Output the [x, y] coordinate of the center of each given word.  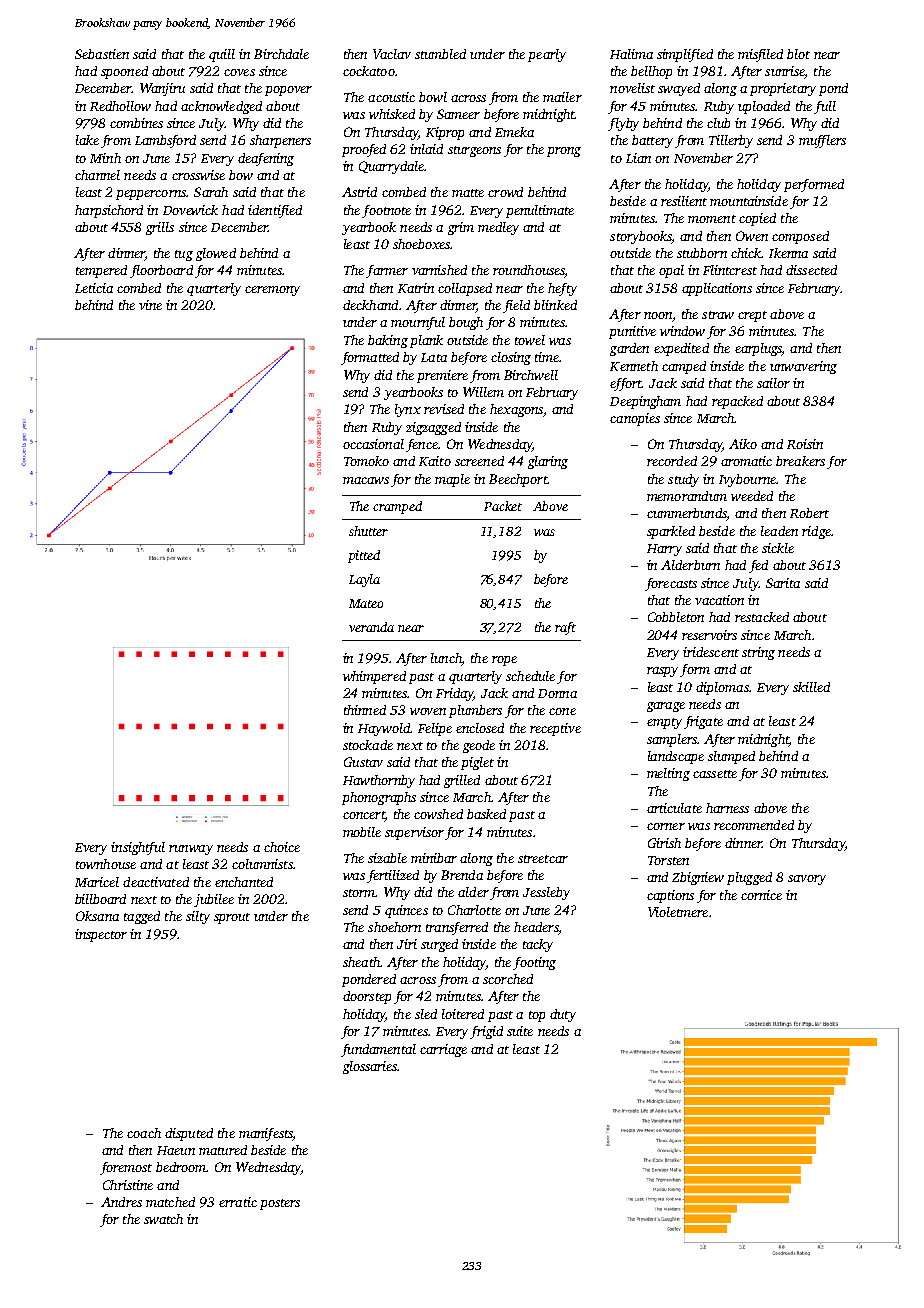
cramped [397, 507]
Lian [638, 158]
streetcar [543, 859]
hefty [562, 289]
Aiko [743, 444]
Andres [121, 1202]
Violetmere [678, 912]
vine [150, 305]
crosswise [198, 175]
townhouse [106, 864]
